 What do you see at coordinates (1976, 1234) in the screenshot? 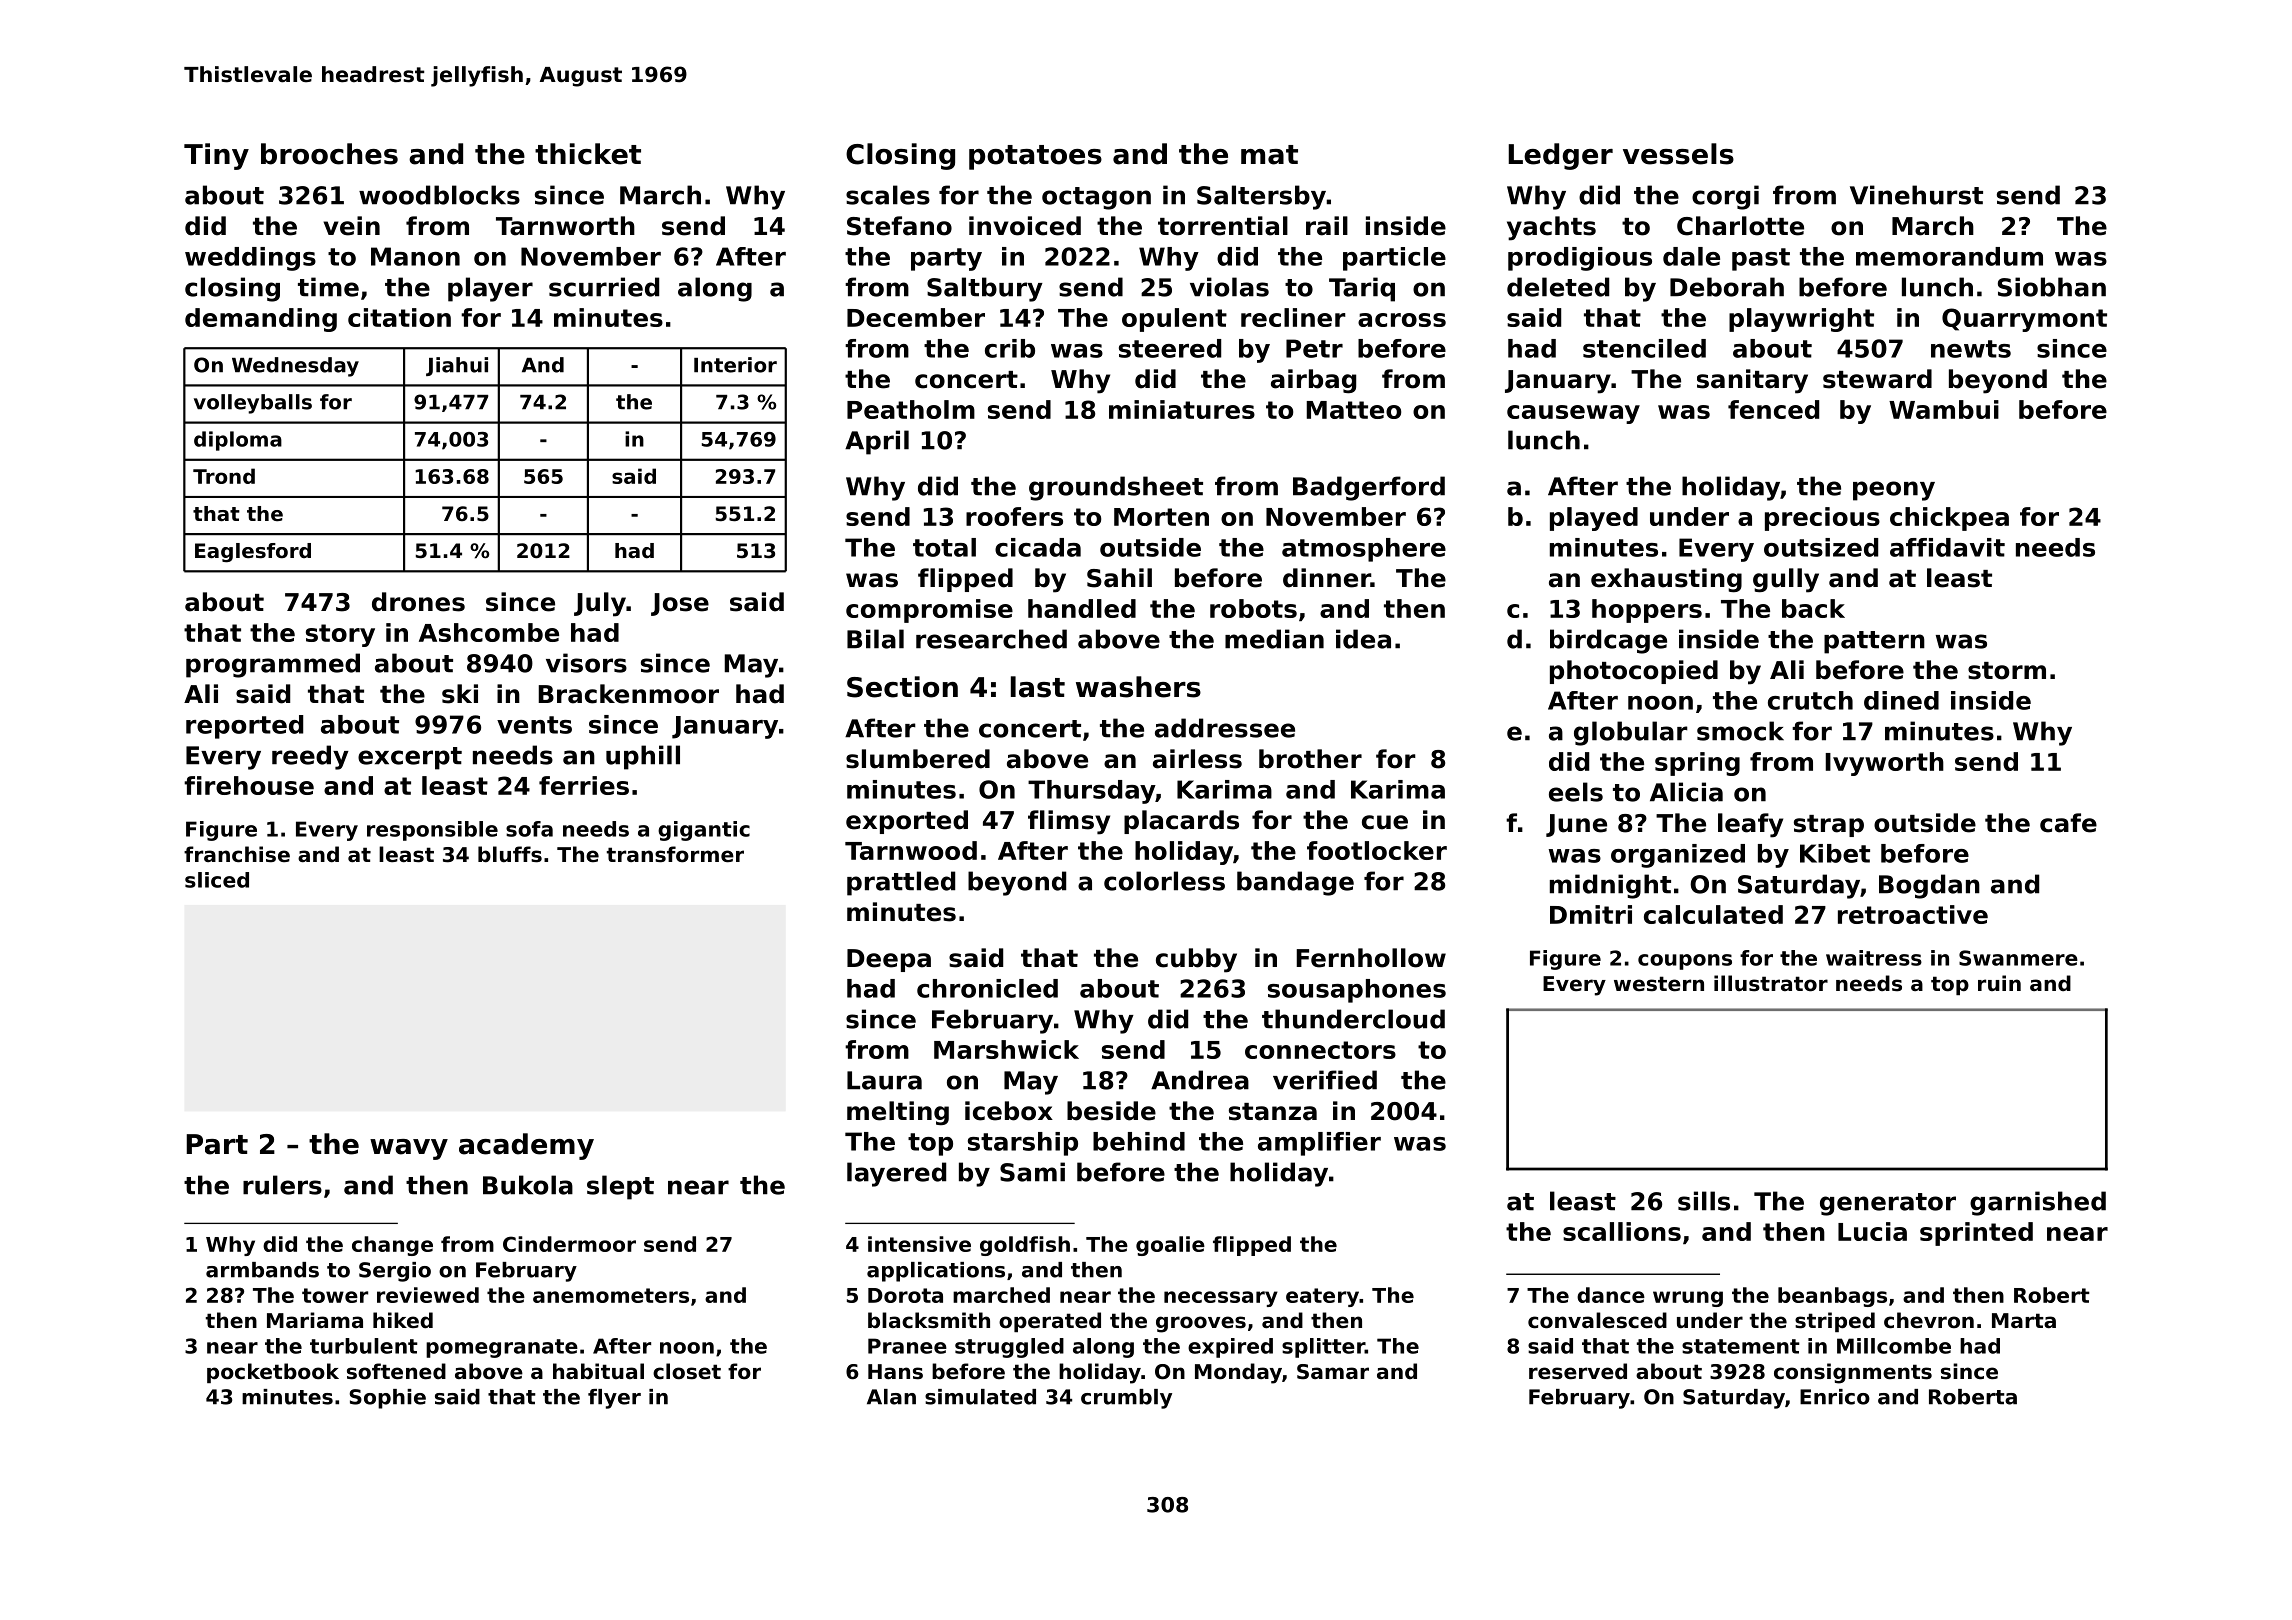
I see `sprinted` at bounding box center [1976, 1234].
